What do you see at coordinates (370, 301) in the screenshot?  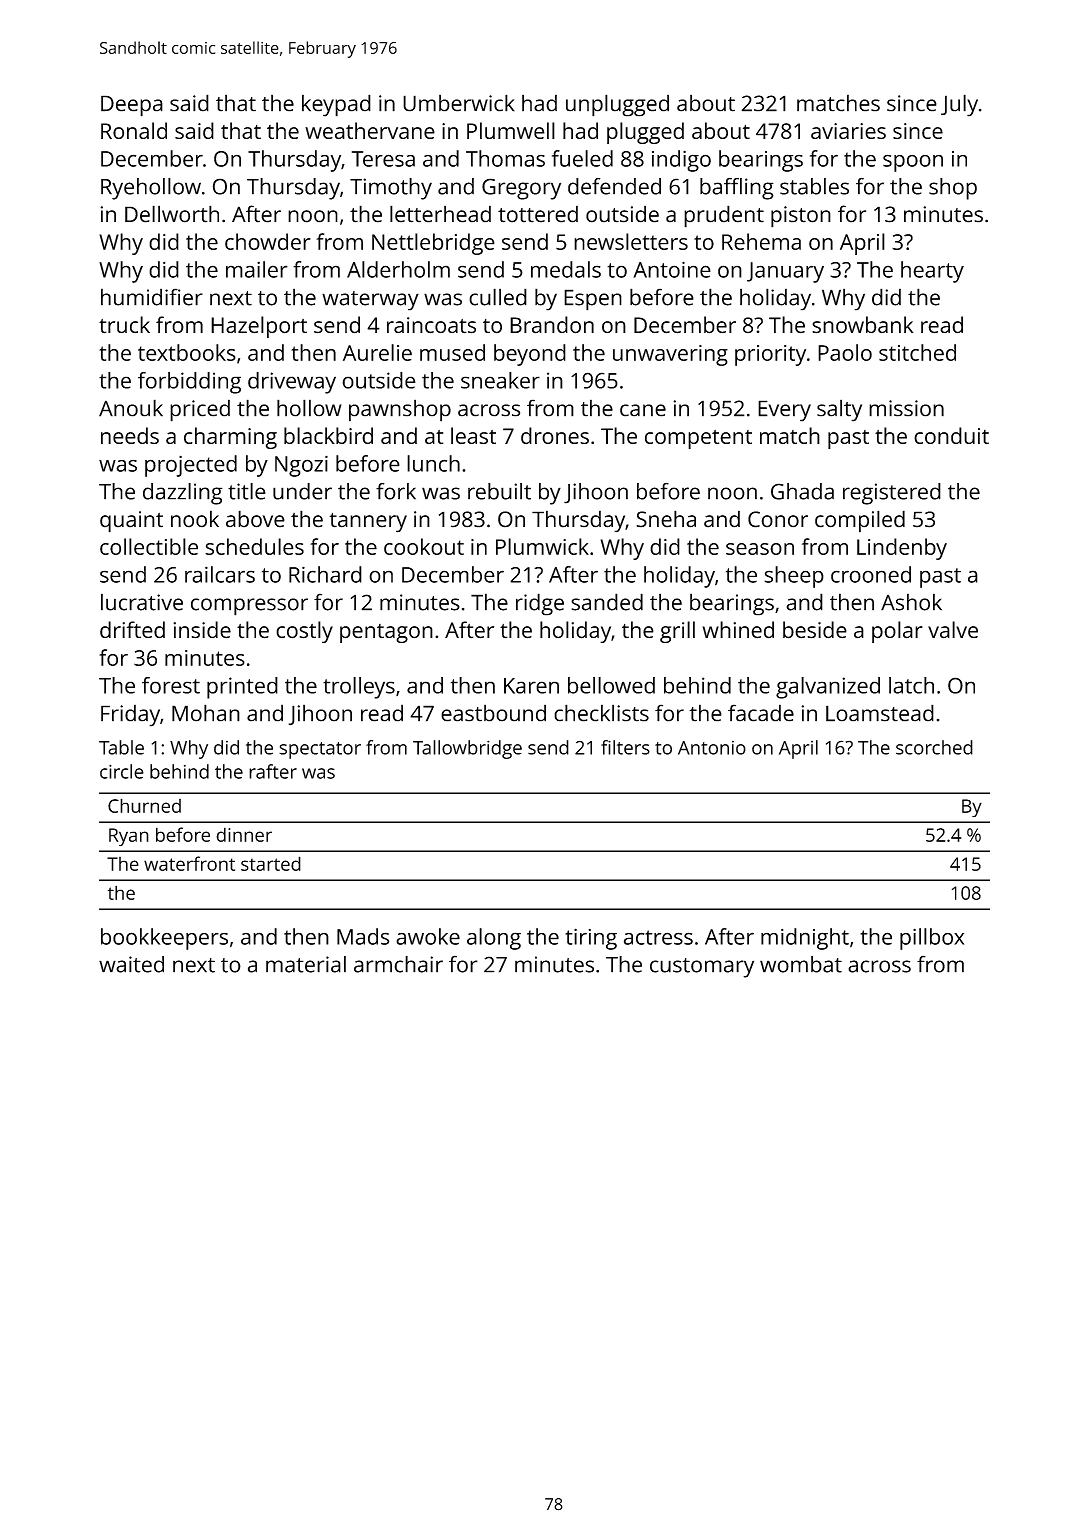 I see `waterway` at bounding box center [370, 301].
